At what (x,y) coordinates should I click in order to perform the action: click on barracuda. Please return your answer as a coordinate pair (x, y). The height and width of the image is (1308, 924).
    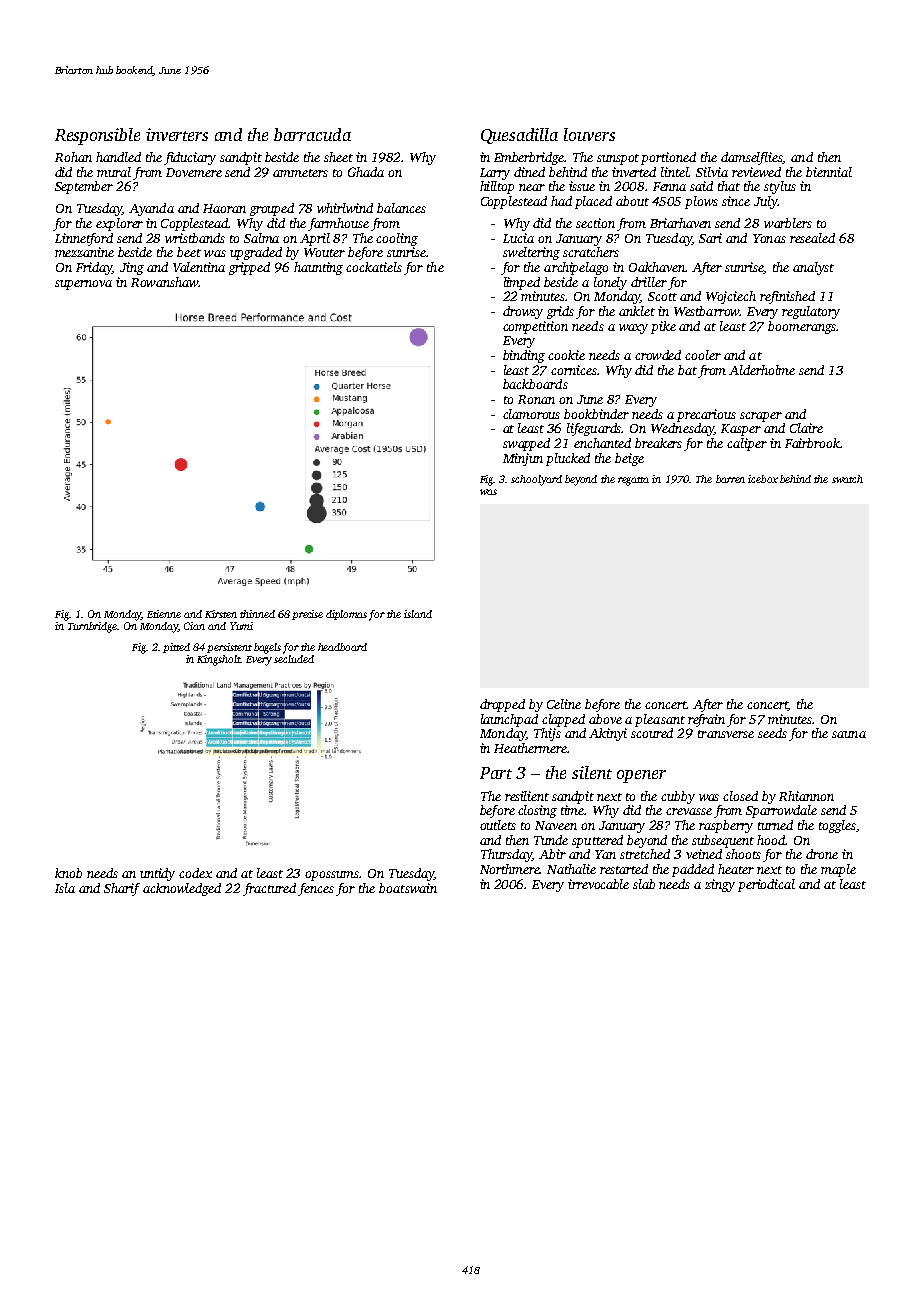
    Looking at the image, I should click on (312, 134).
